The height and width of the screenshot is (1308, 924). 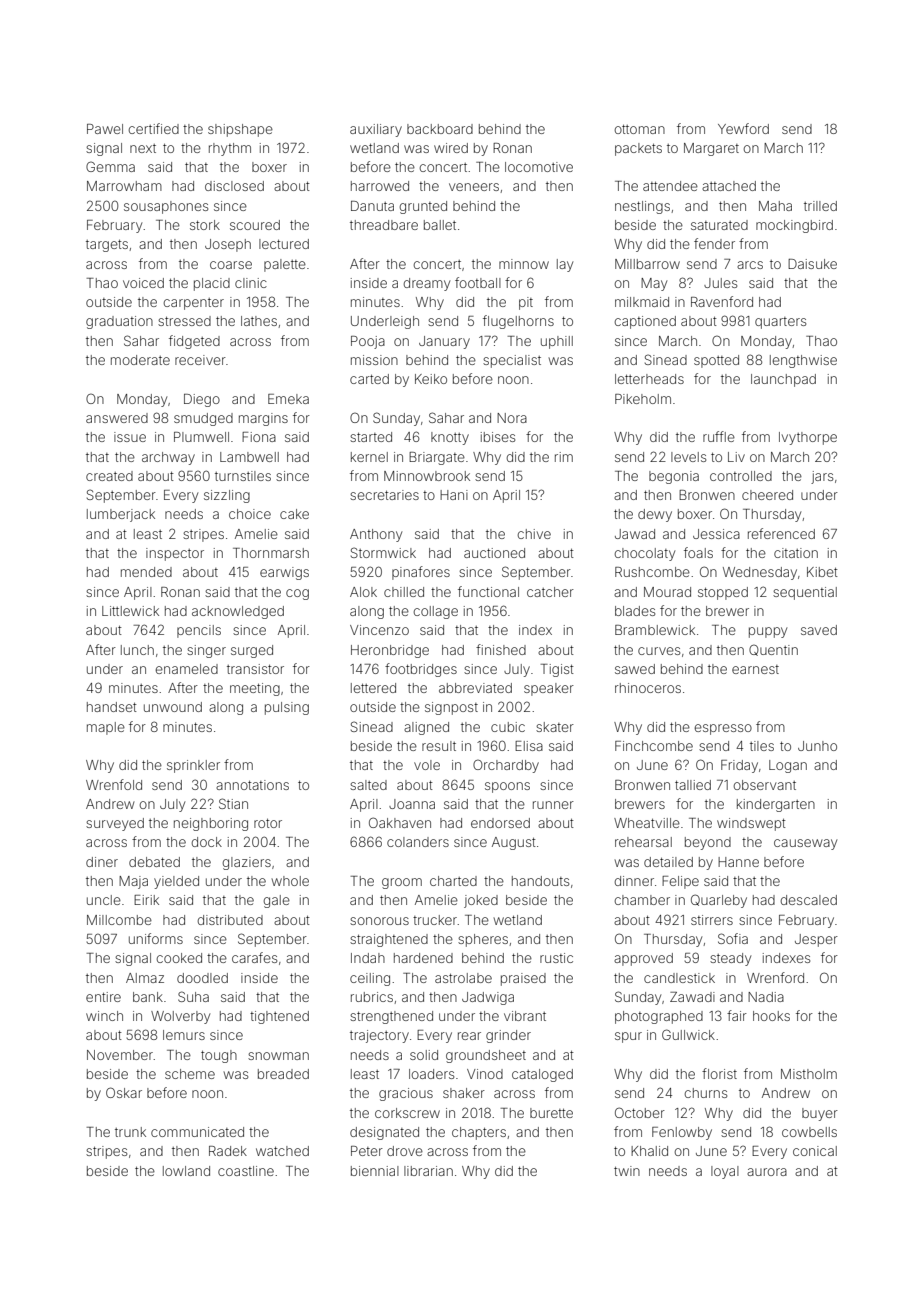 I want to click on Joseph, so click(x=228, y=245).
